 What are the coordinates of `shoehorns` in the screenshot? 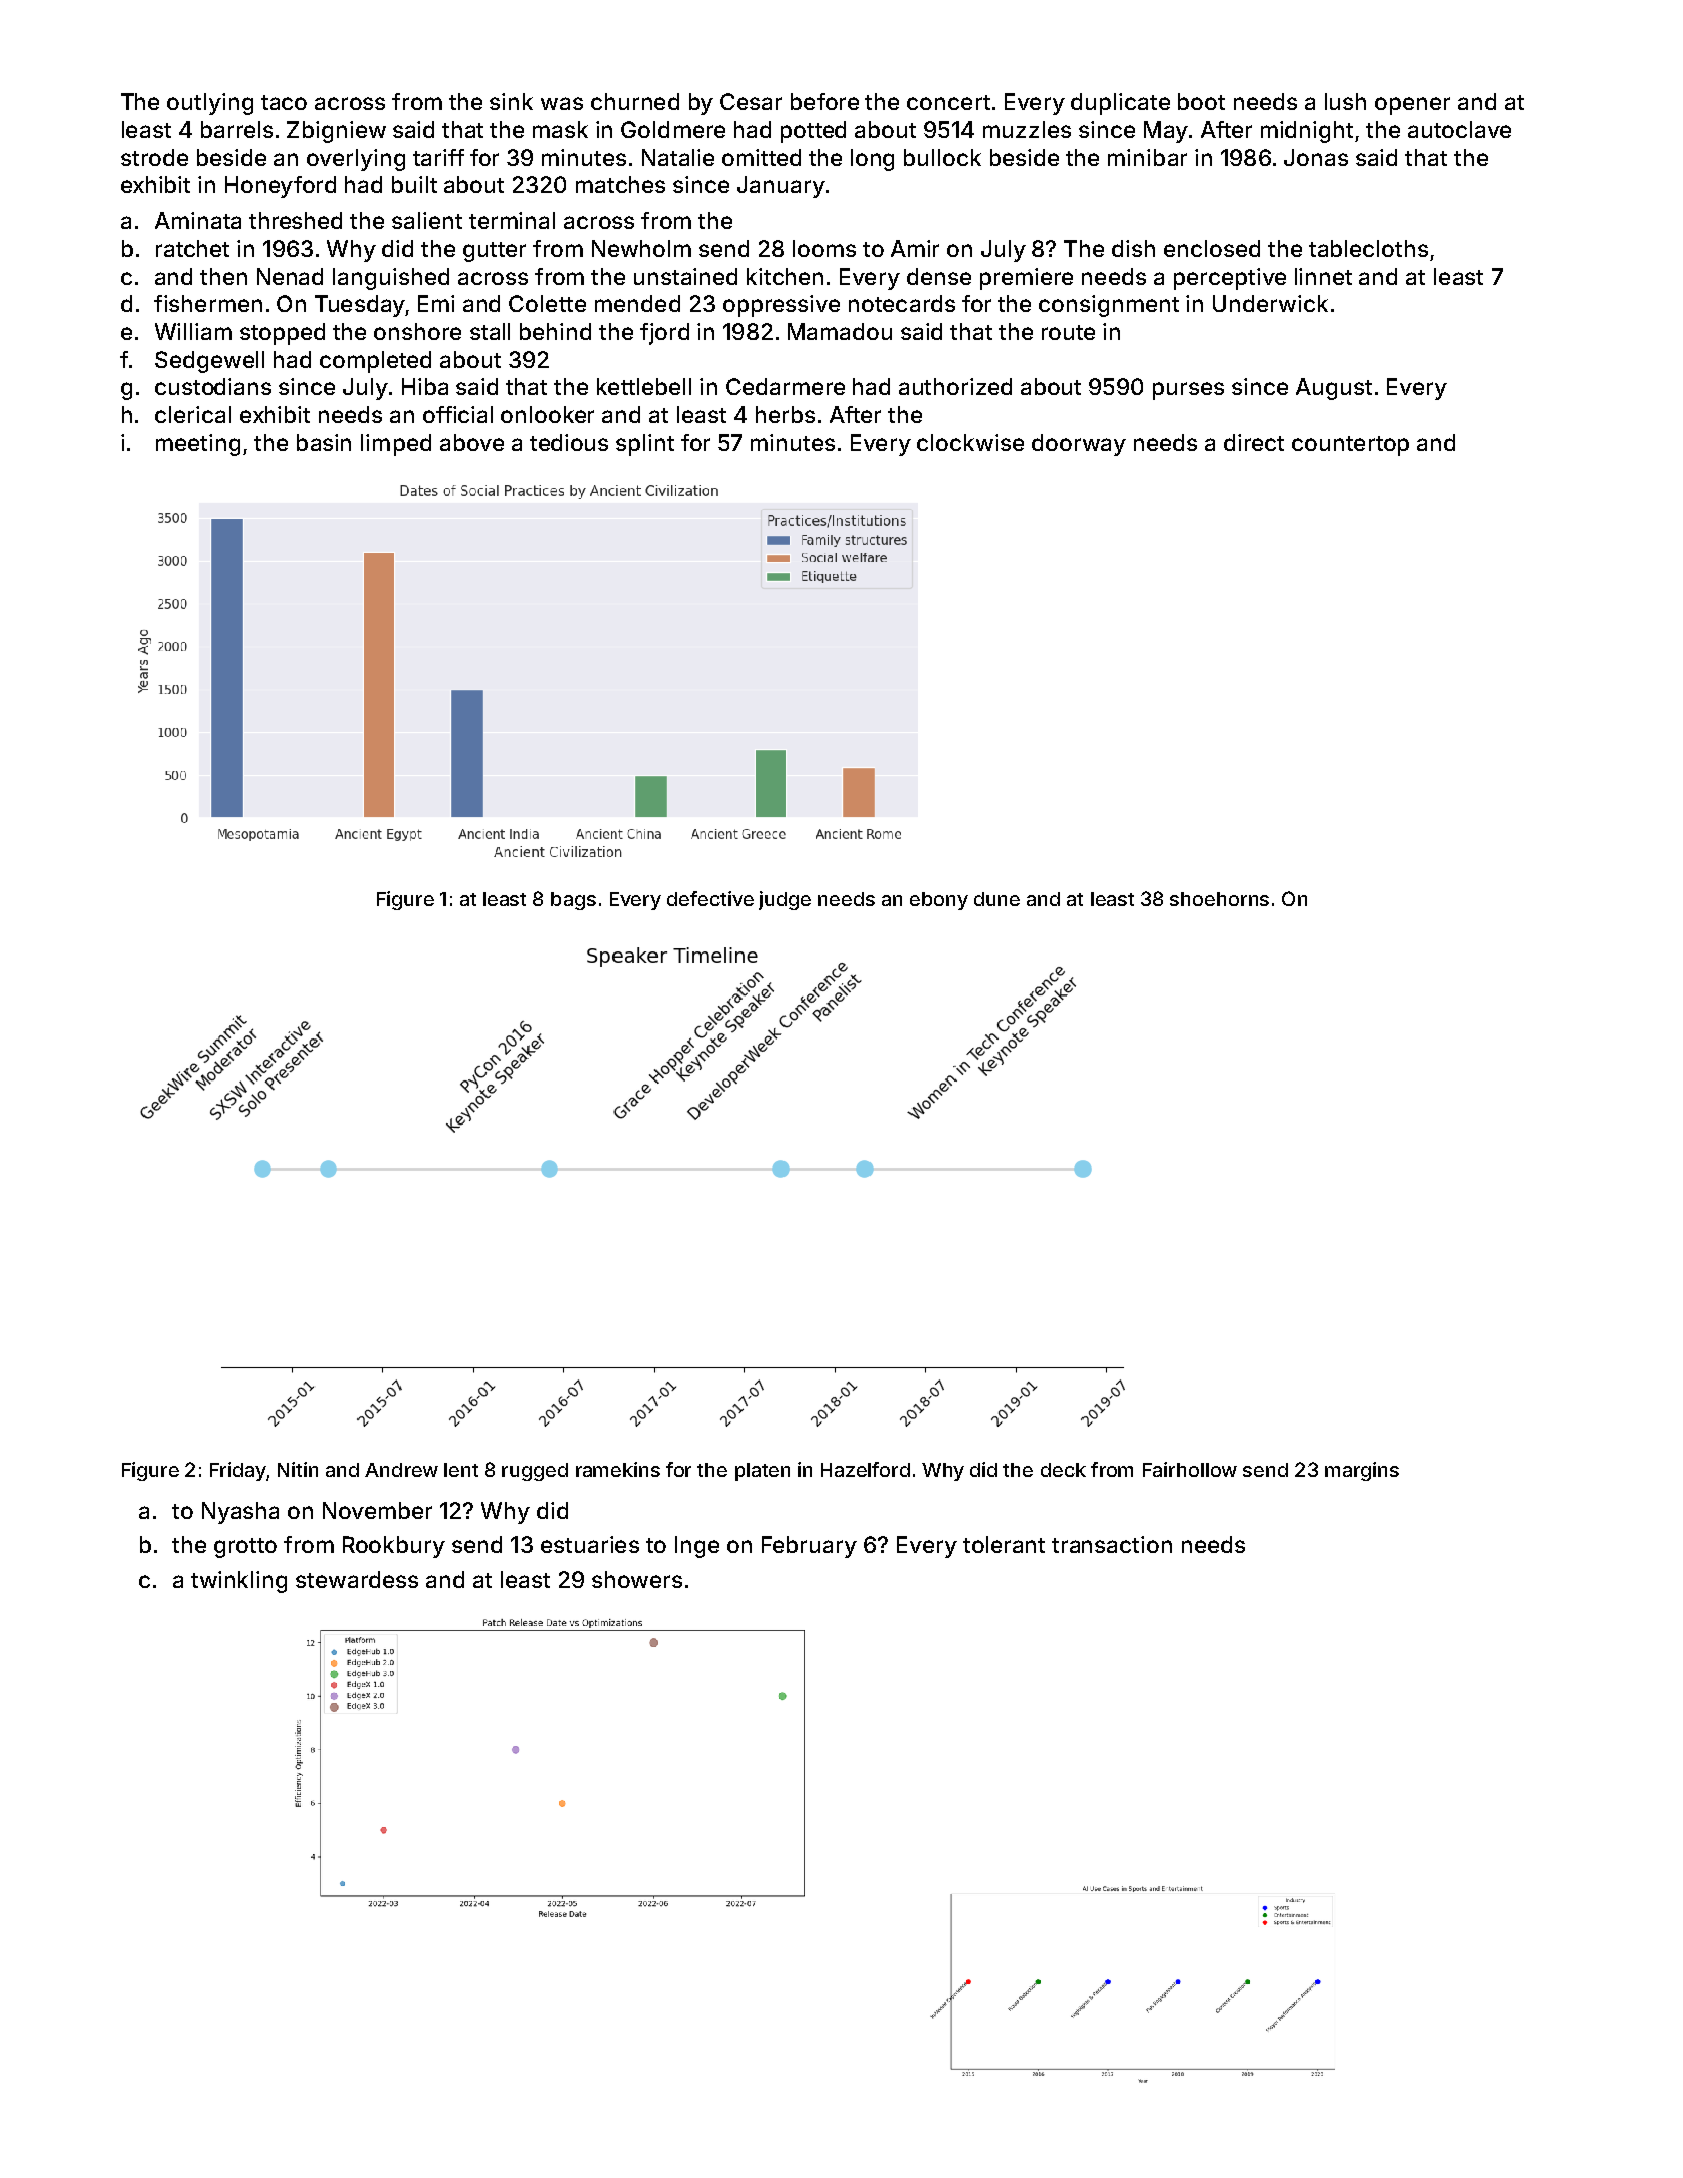 It's located at (1219, 899).
